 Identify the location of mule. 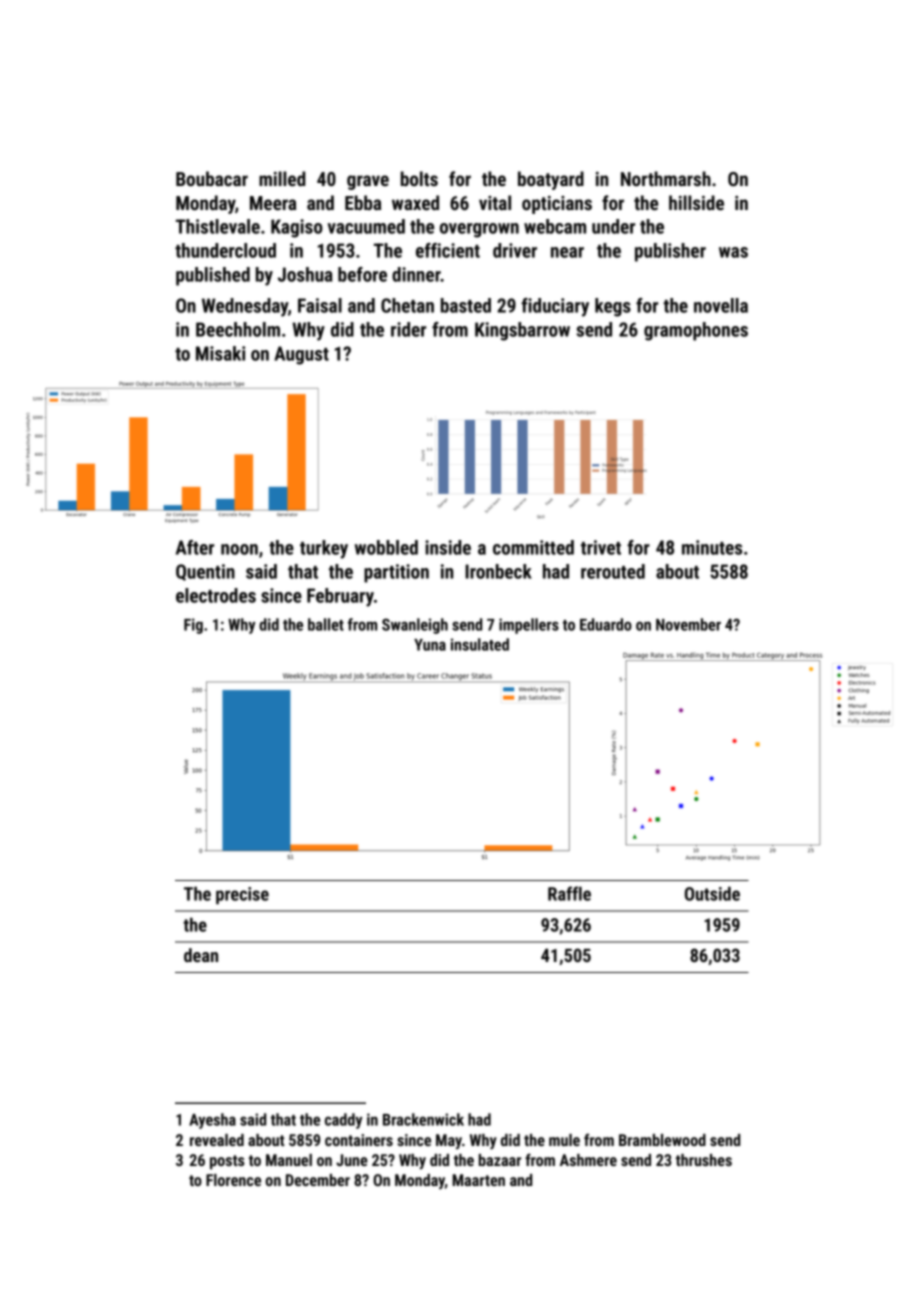
(564, 1140).
